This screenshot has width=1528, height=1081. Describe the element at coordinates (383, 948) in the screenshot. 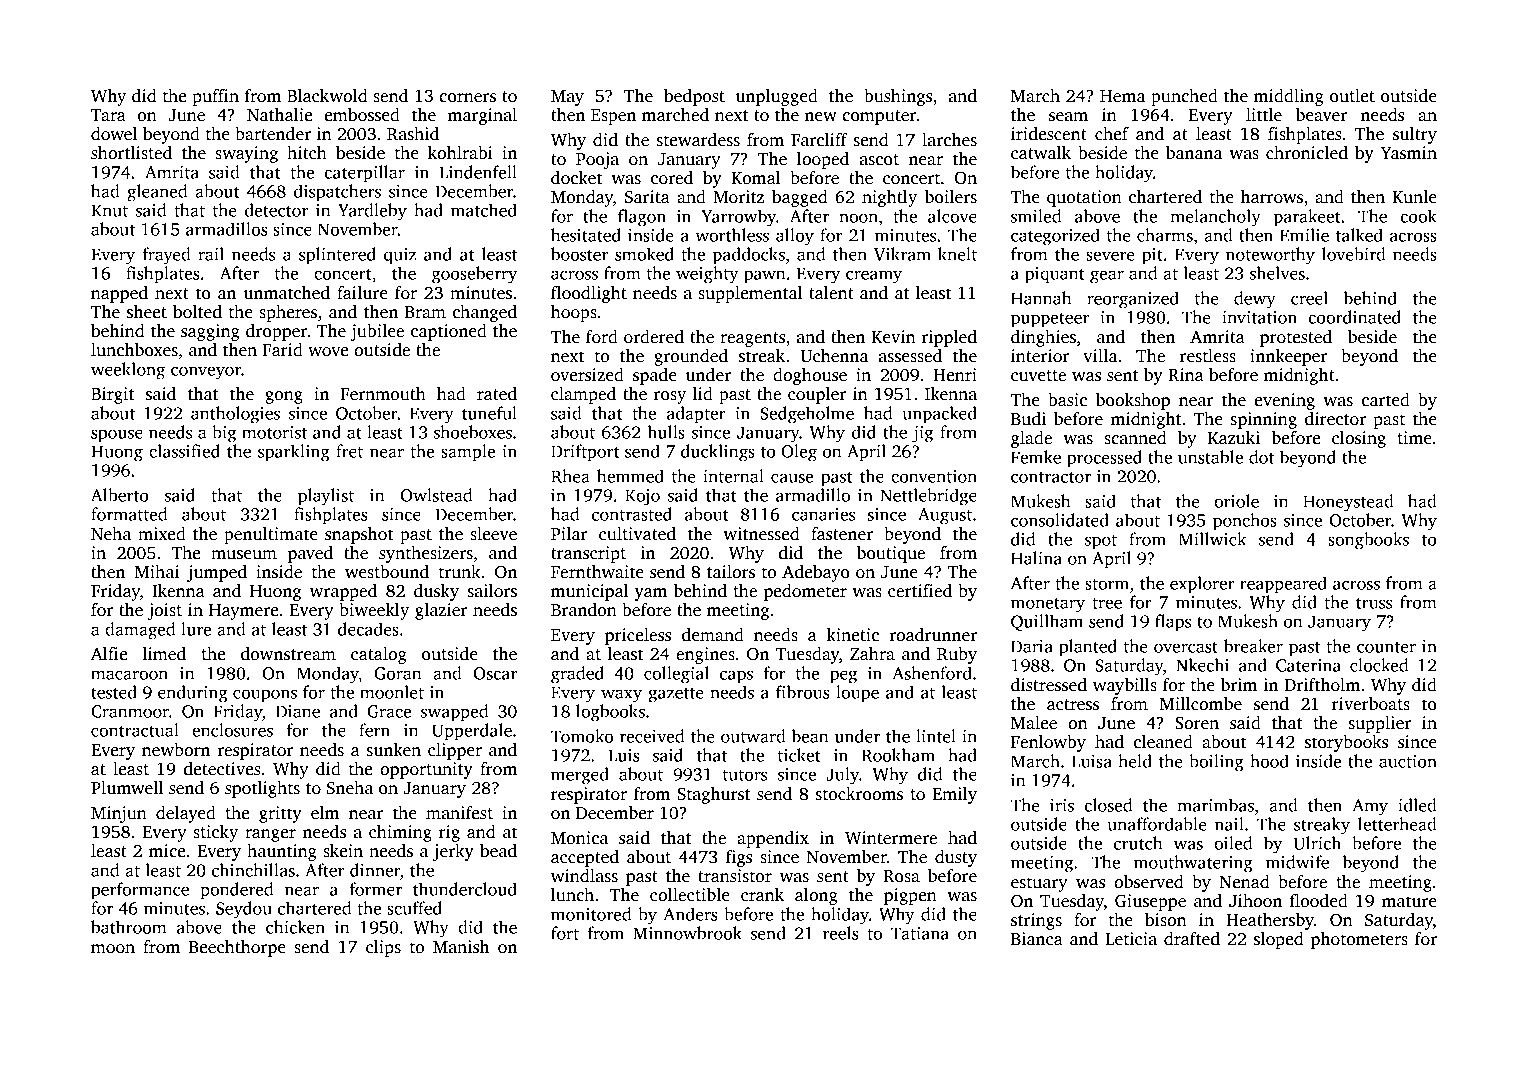

I see `clips` at that location.
